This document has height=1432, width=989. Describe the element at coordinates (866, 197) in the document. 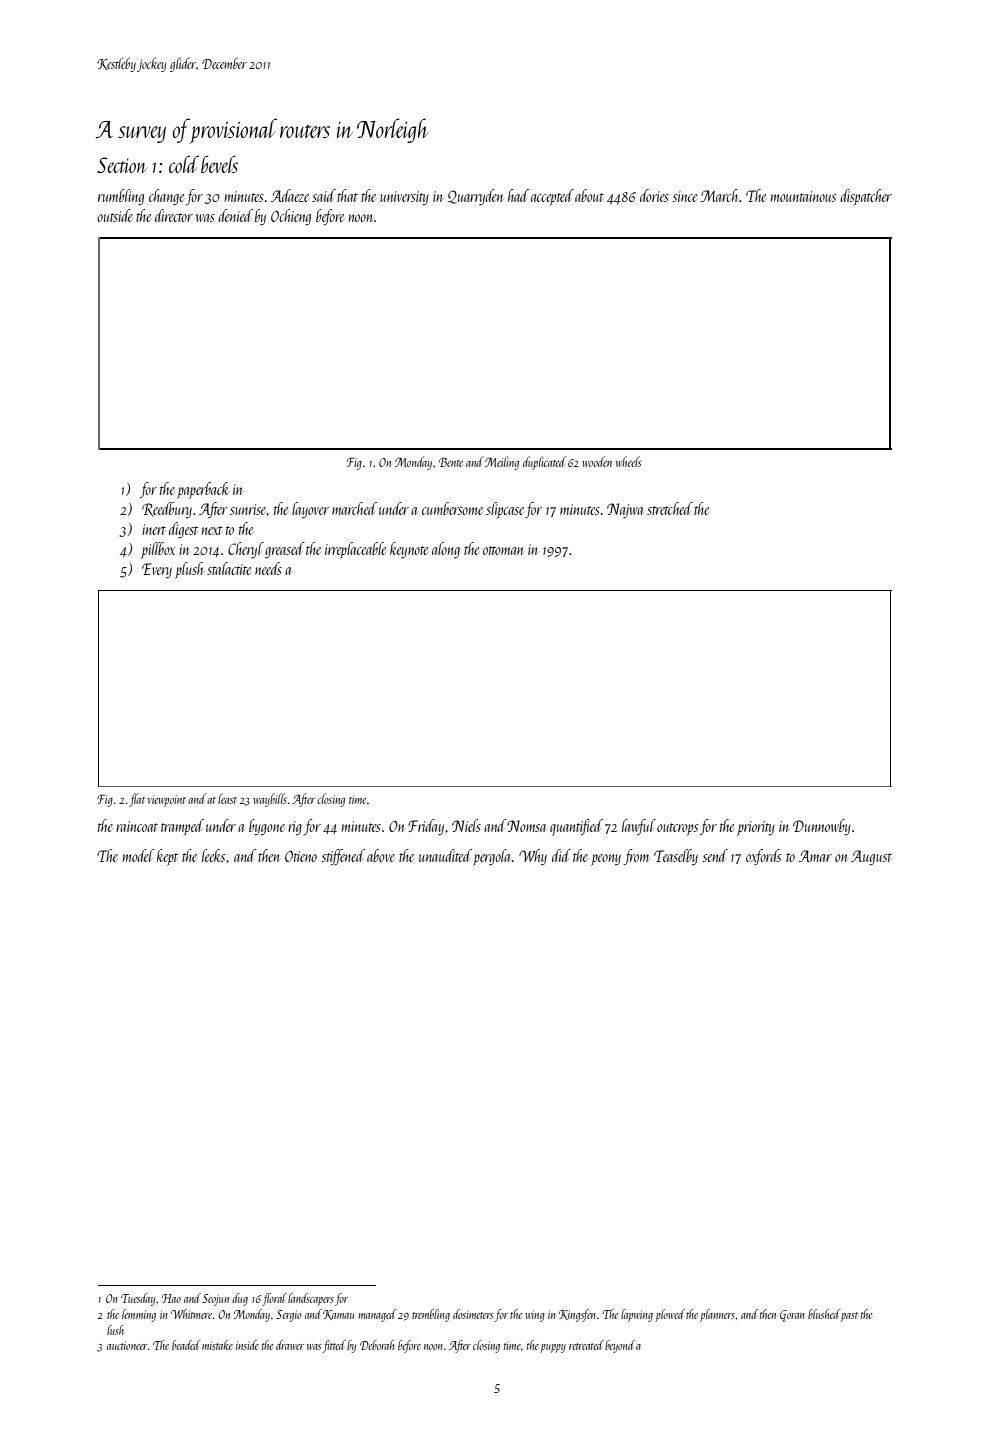

I see `dispatcher` at that location.
